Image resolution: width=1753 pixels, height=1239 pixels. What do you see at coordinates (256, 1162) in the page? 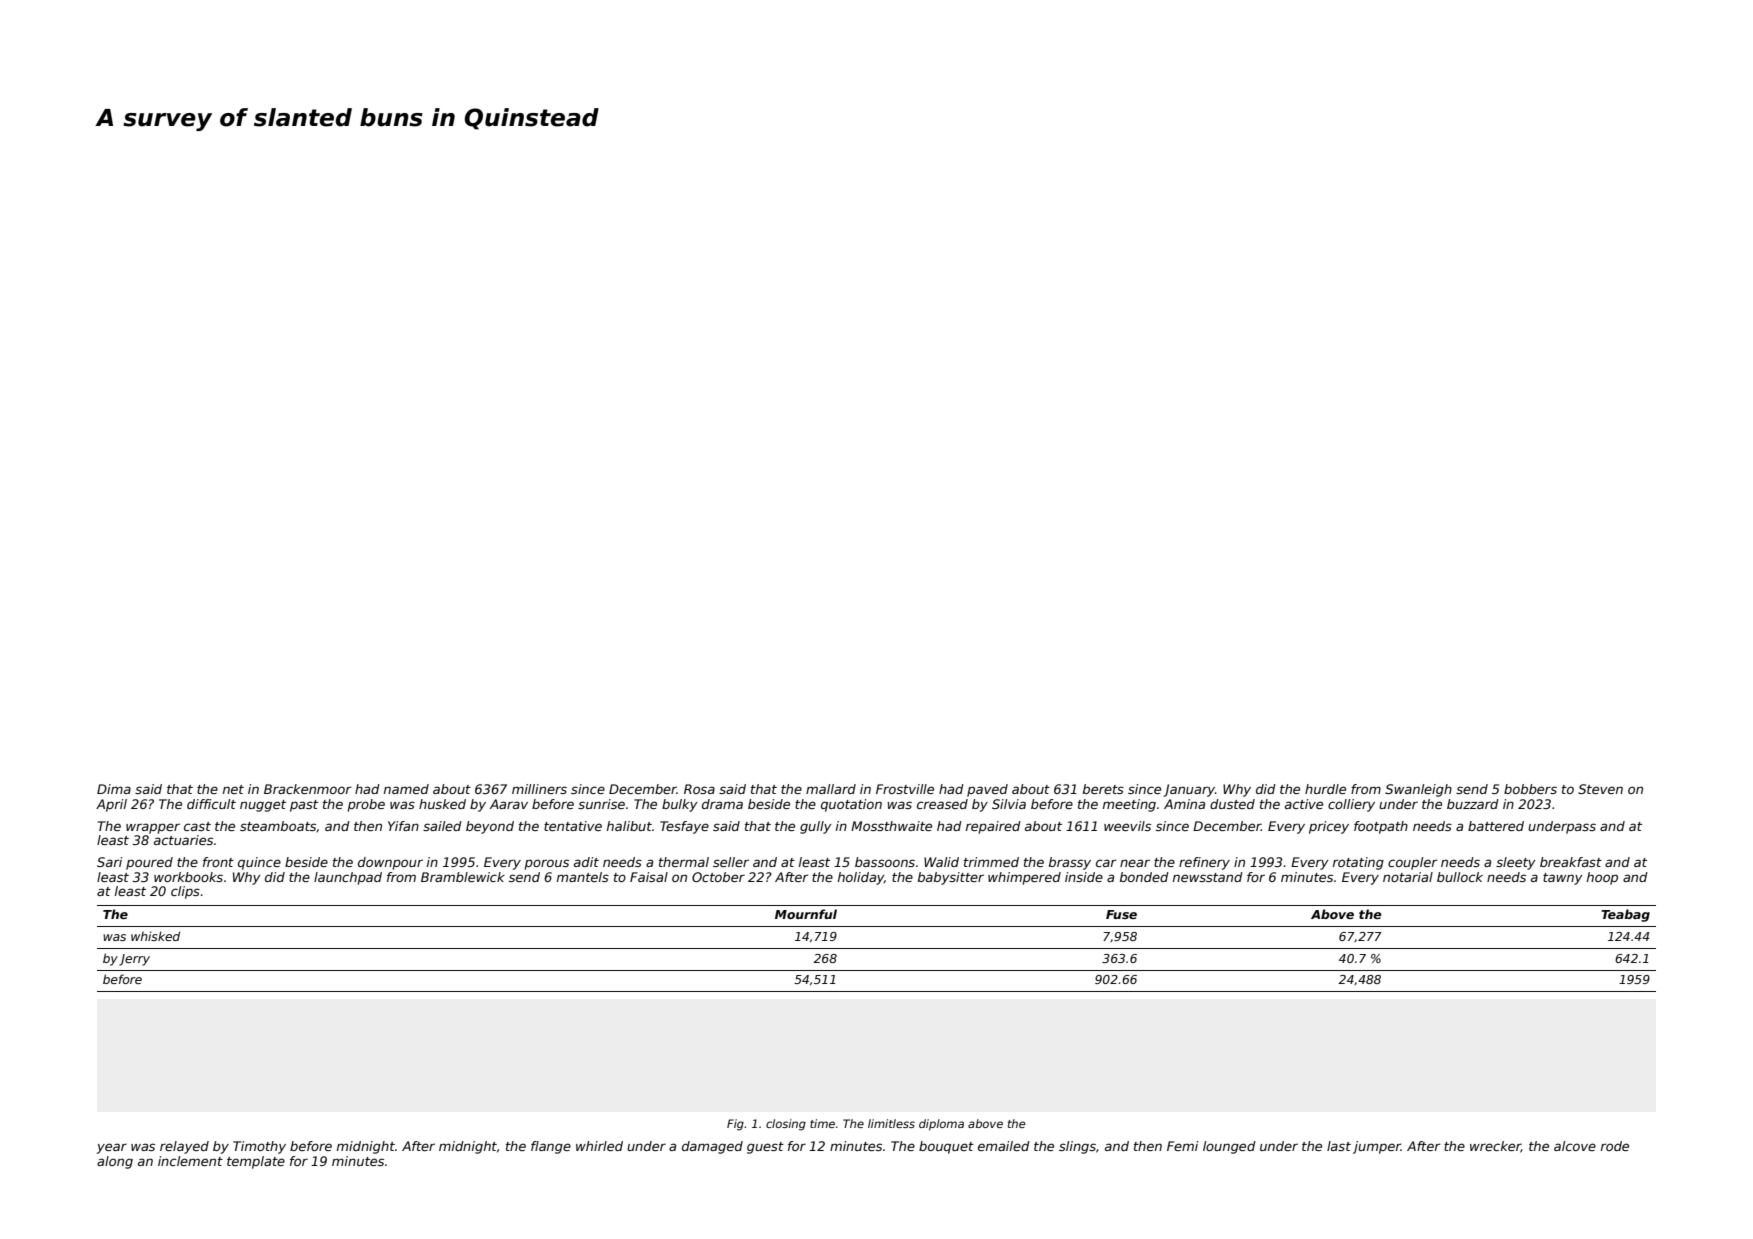
I see `template` at bounding box center [256, 1162].
